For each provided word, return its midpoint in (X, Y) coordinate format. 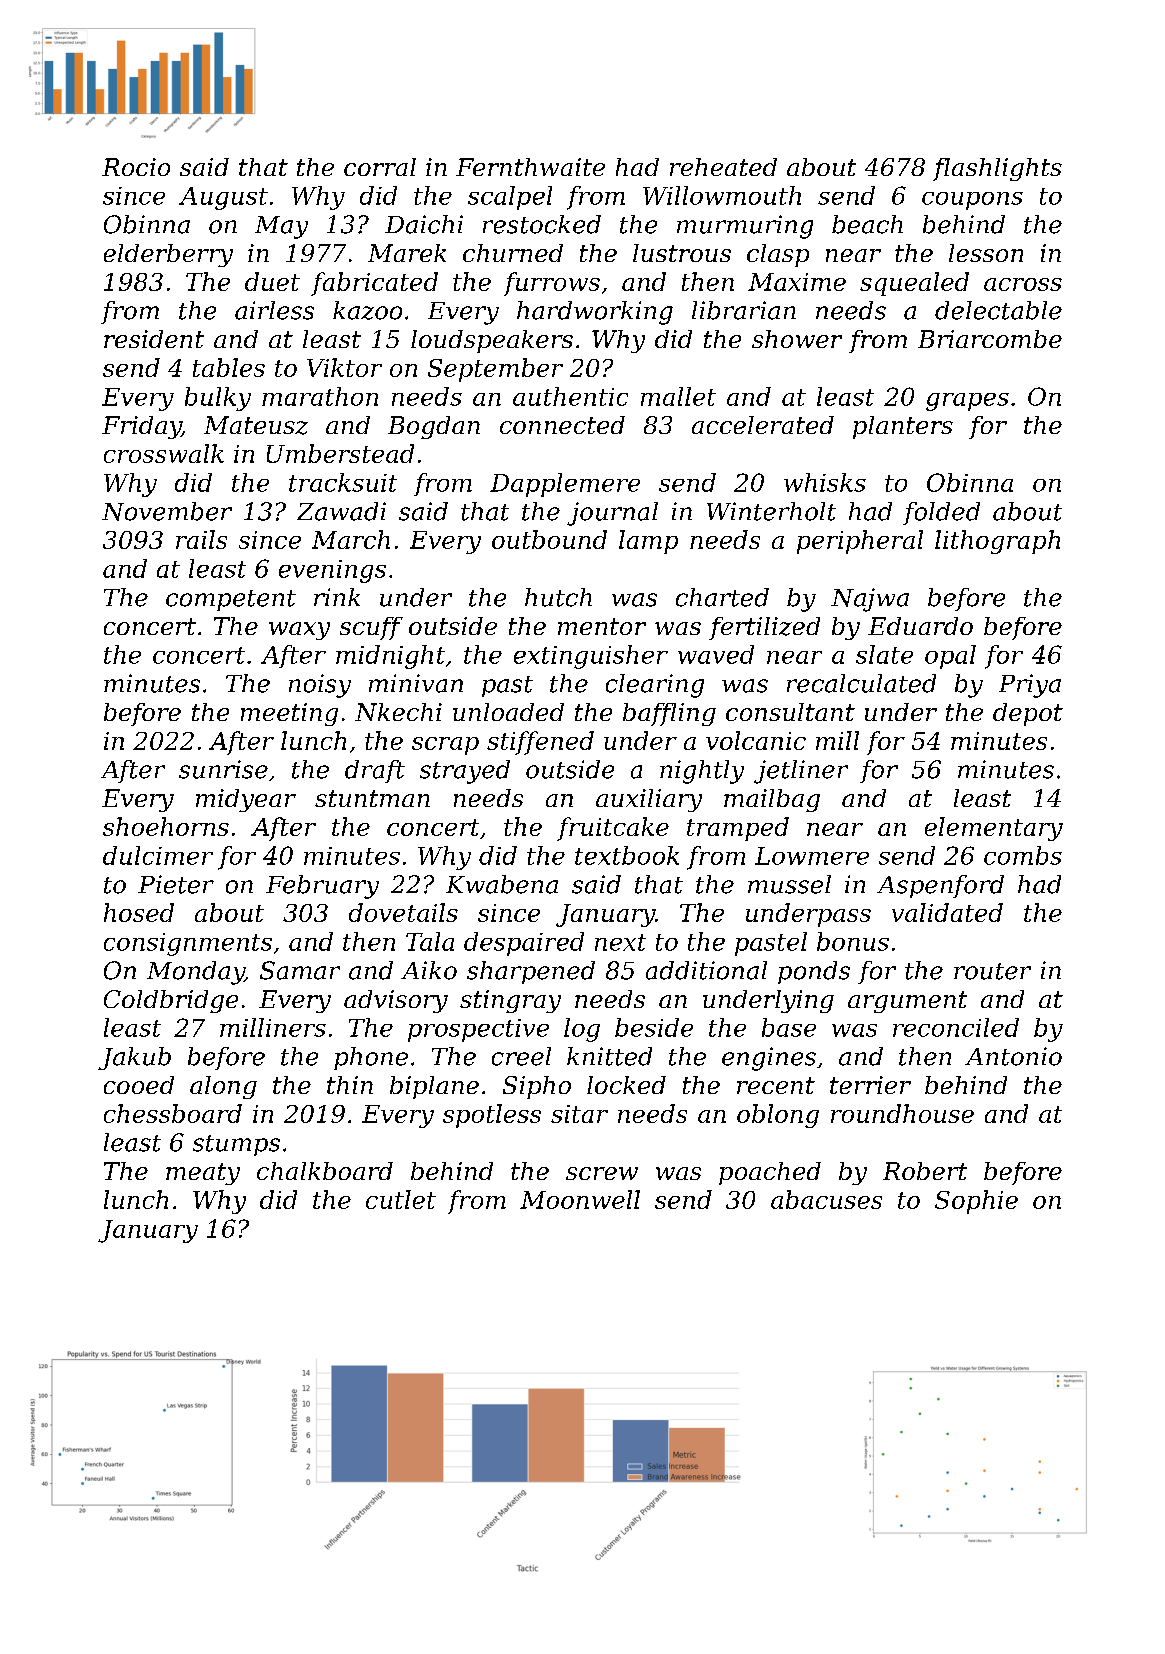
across (1023, 284)
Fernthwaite (530, 167)
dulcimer (158, 855)
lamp (648, 542)
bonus (853, 941)
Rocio (136, 167)
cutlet (401, 1199)
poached (770, 1173)
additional (706, 970)
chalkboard (325, 1171)
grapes (967, 402)
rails (201, 539)
